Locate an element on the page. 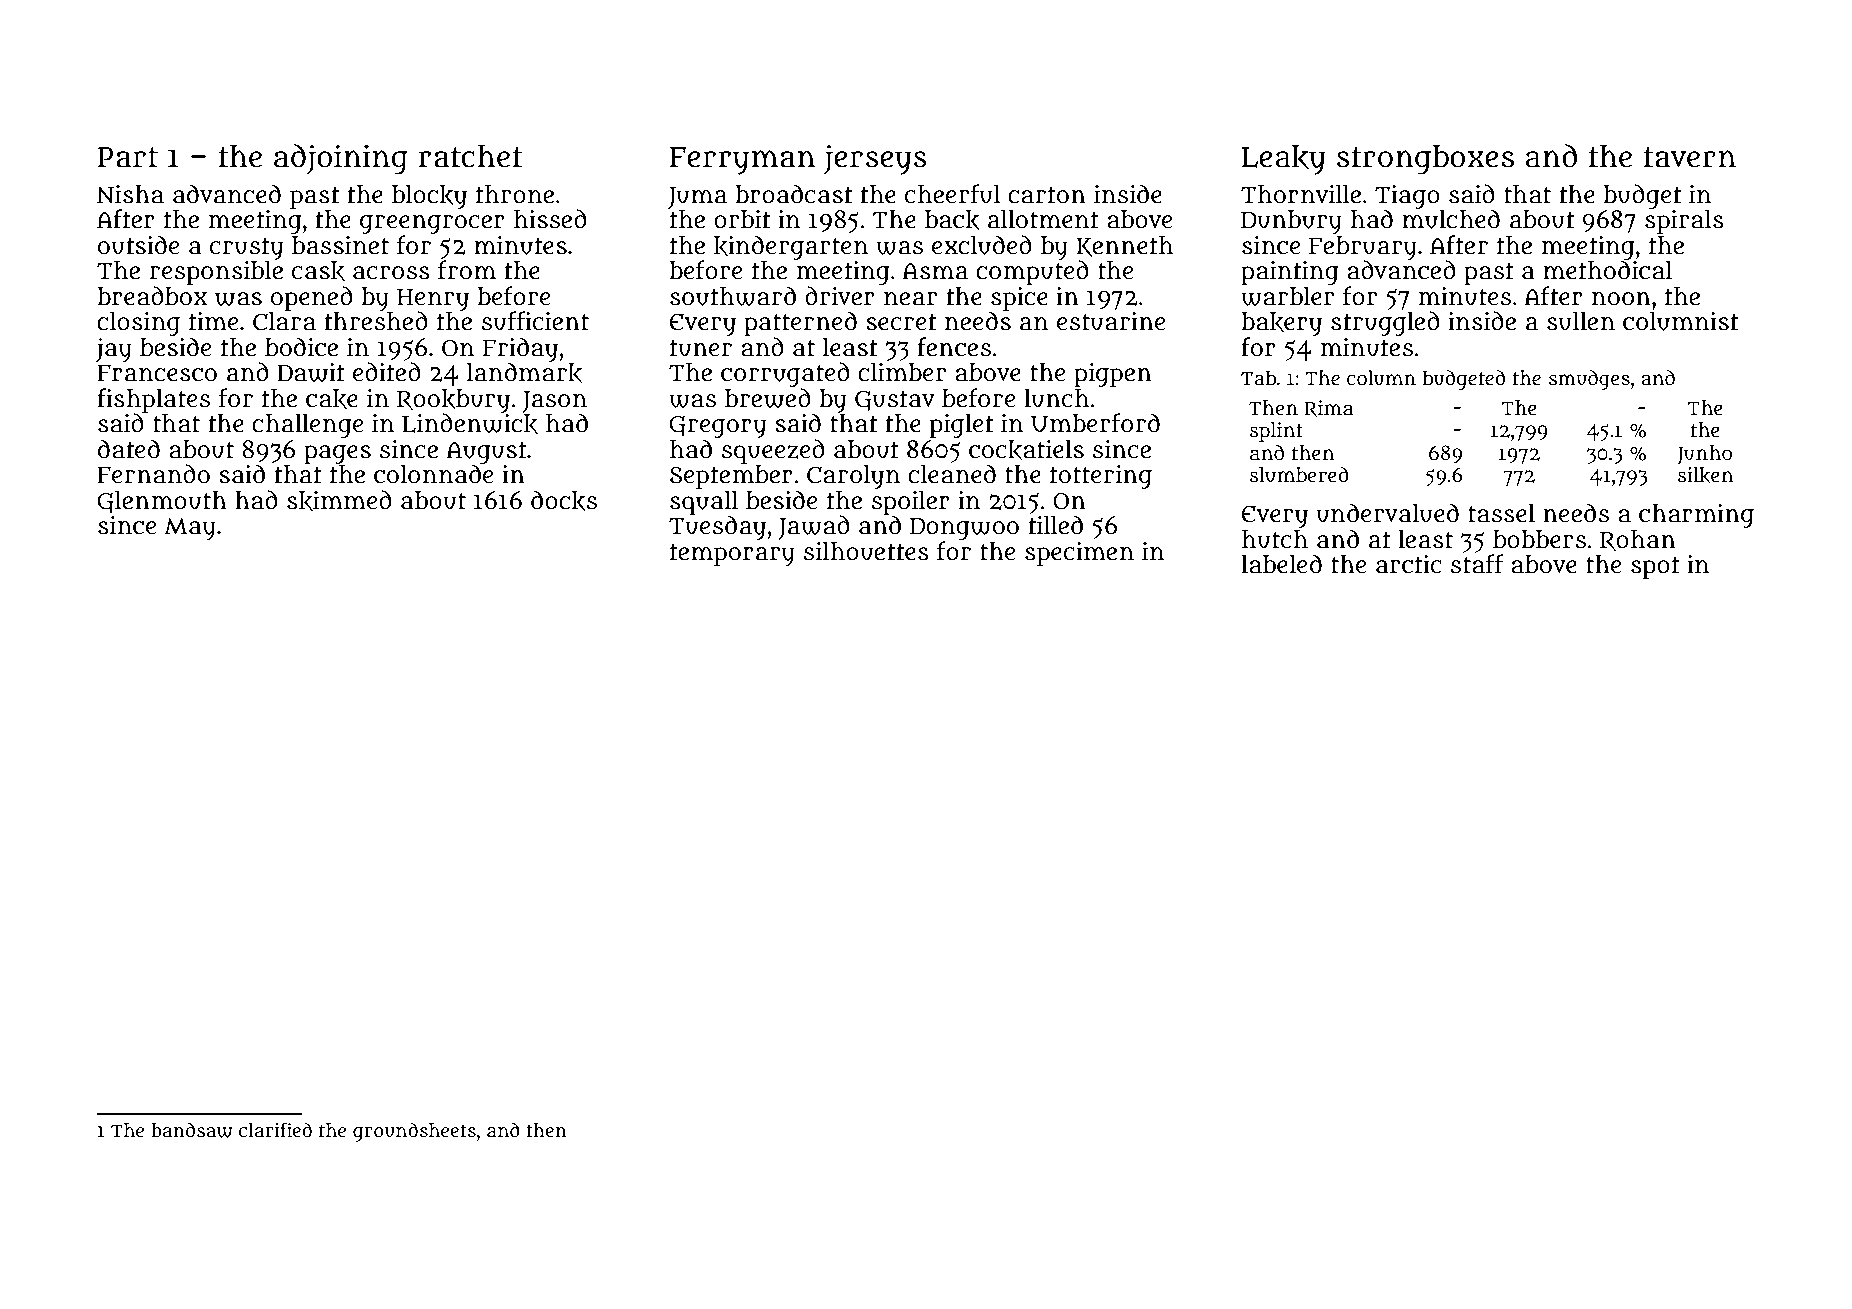 This page has height=1309, width=1852. groundsheets is located at coordinates (414, 1132).
